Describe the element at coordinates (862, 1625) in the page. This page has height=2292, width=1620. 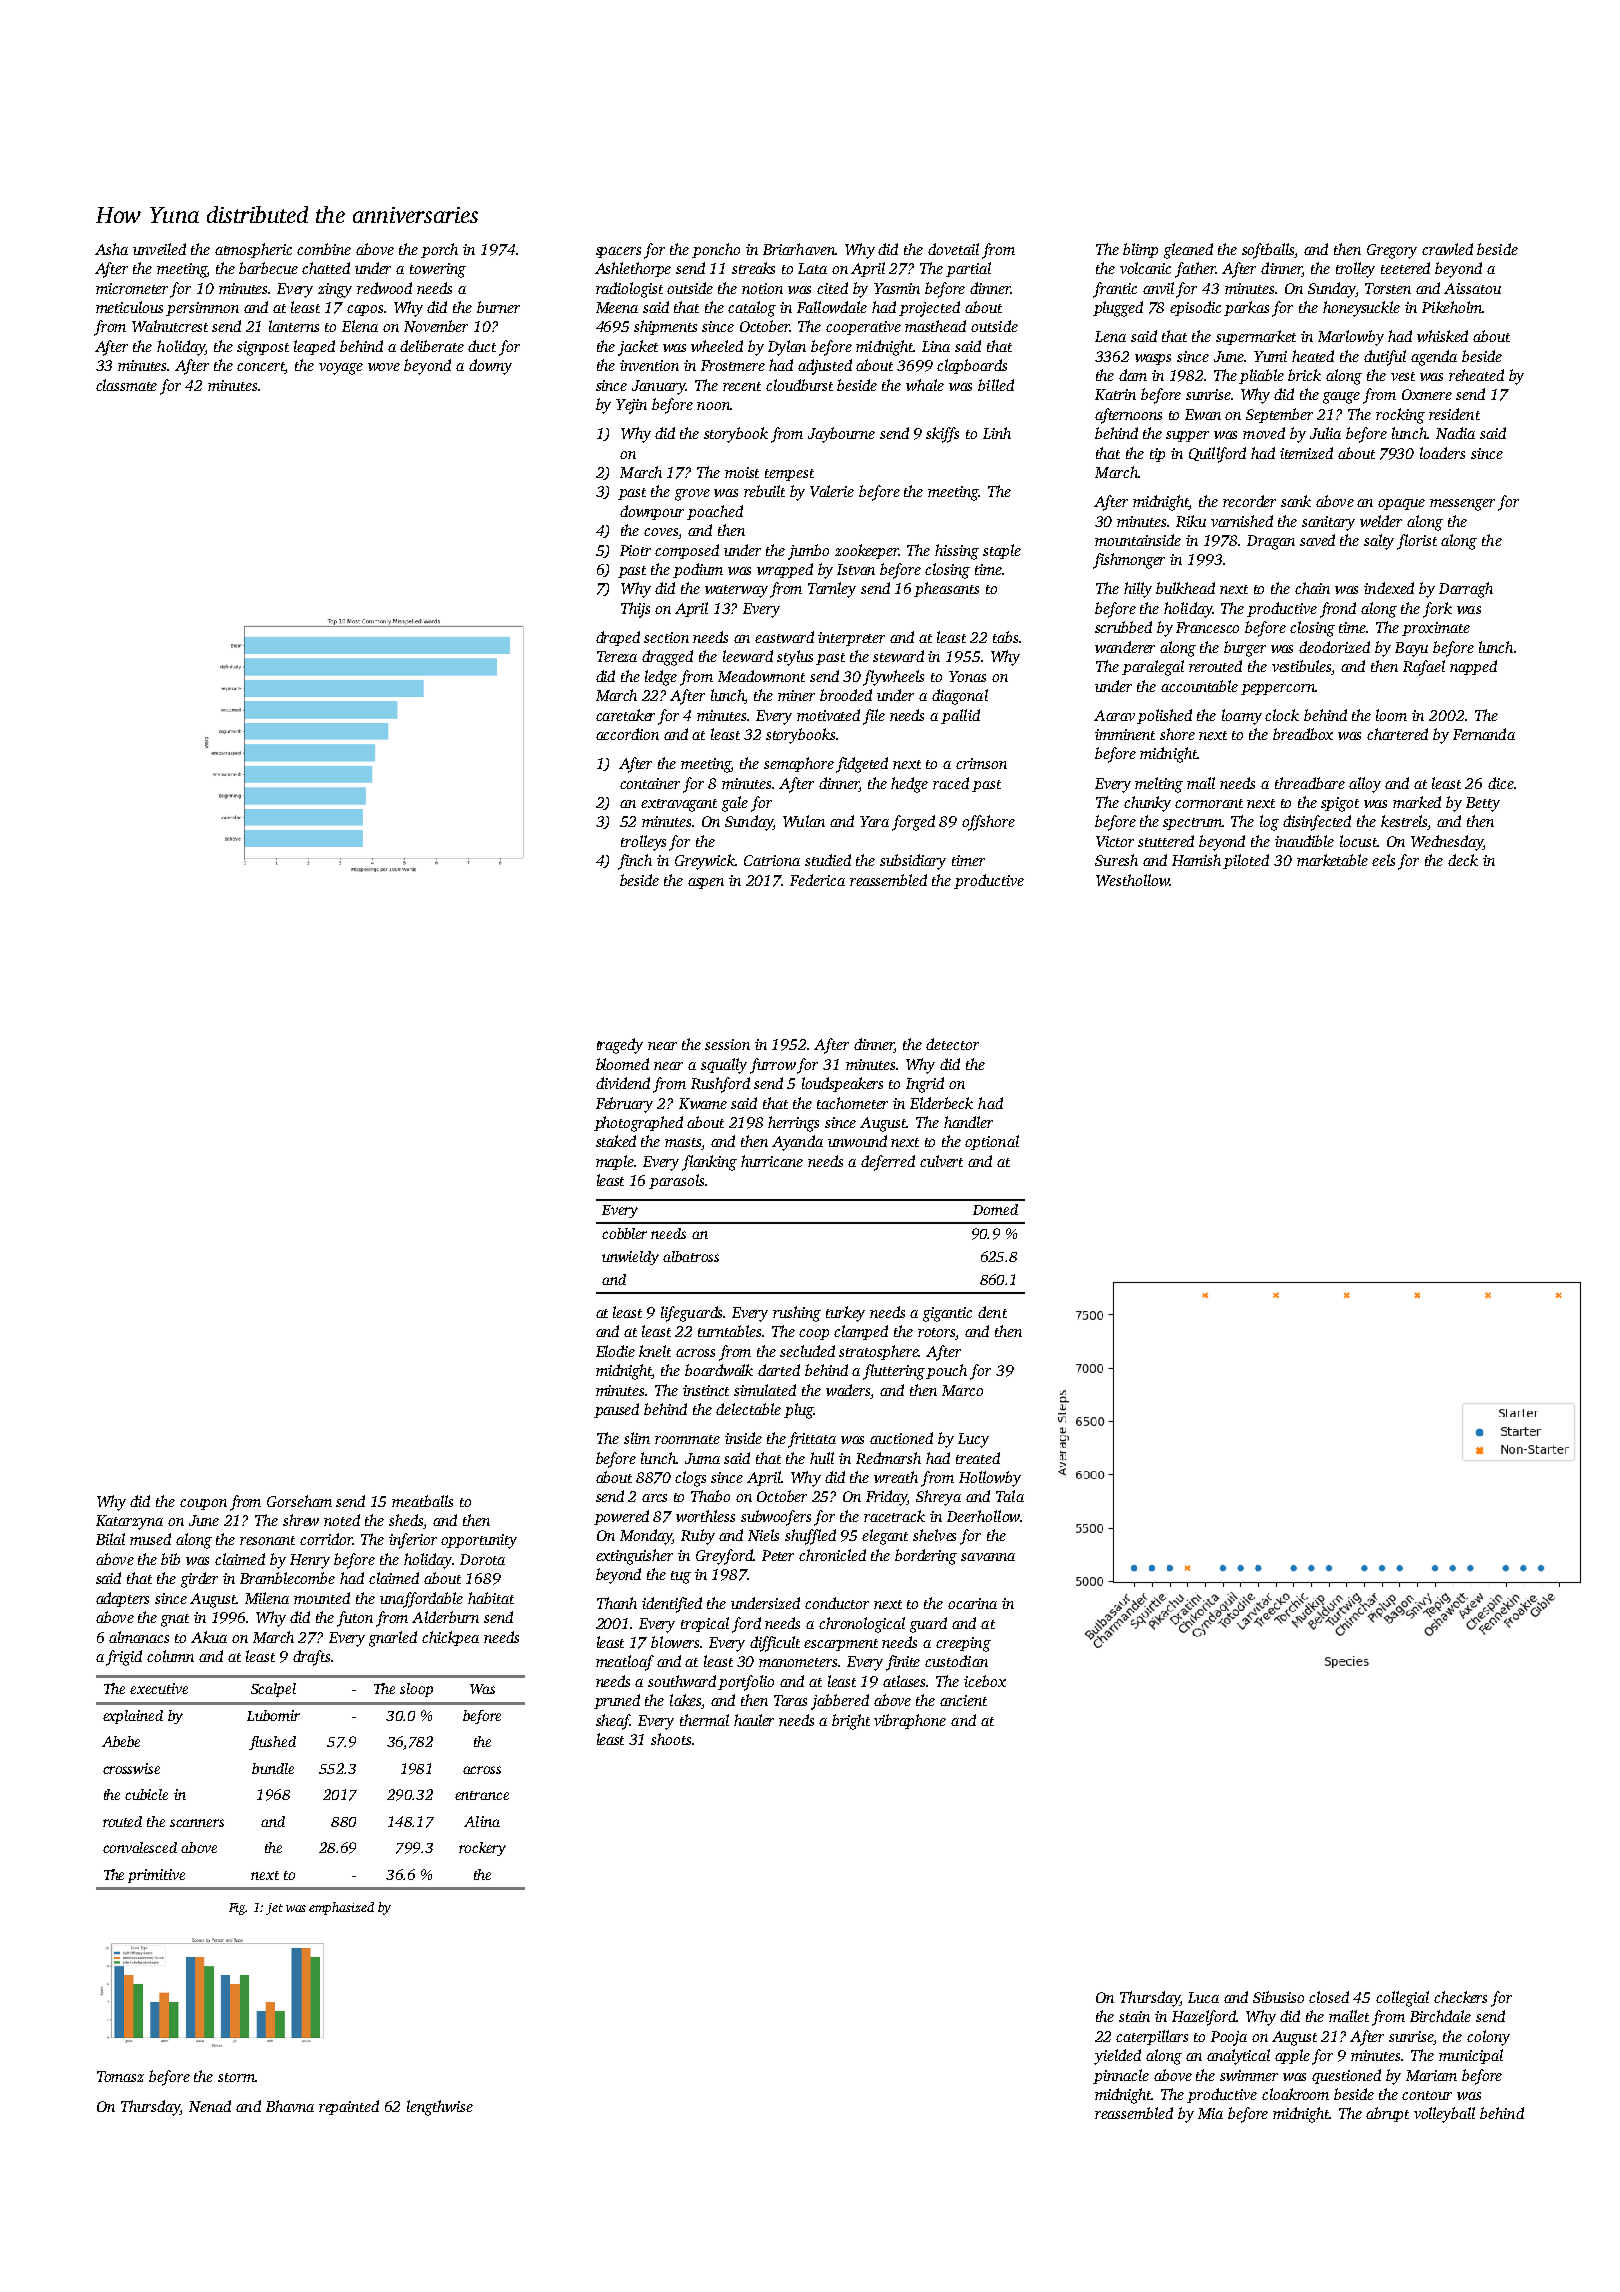
I see `chronological` at that location.
